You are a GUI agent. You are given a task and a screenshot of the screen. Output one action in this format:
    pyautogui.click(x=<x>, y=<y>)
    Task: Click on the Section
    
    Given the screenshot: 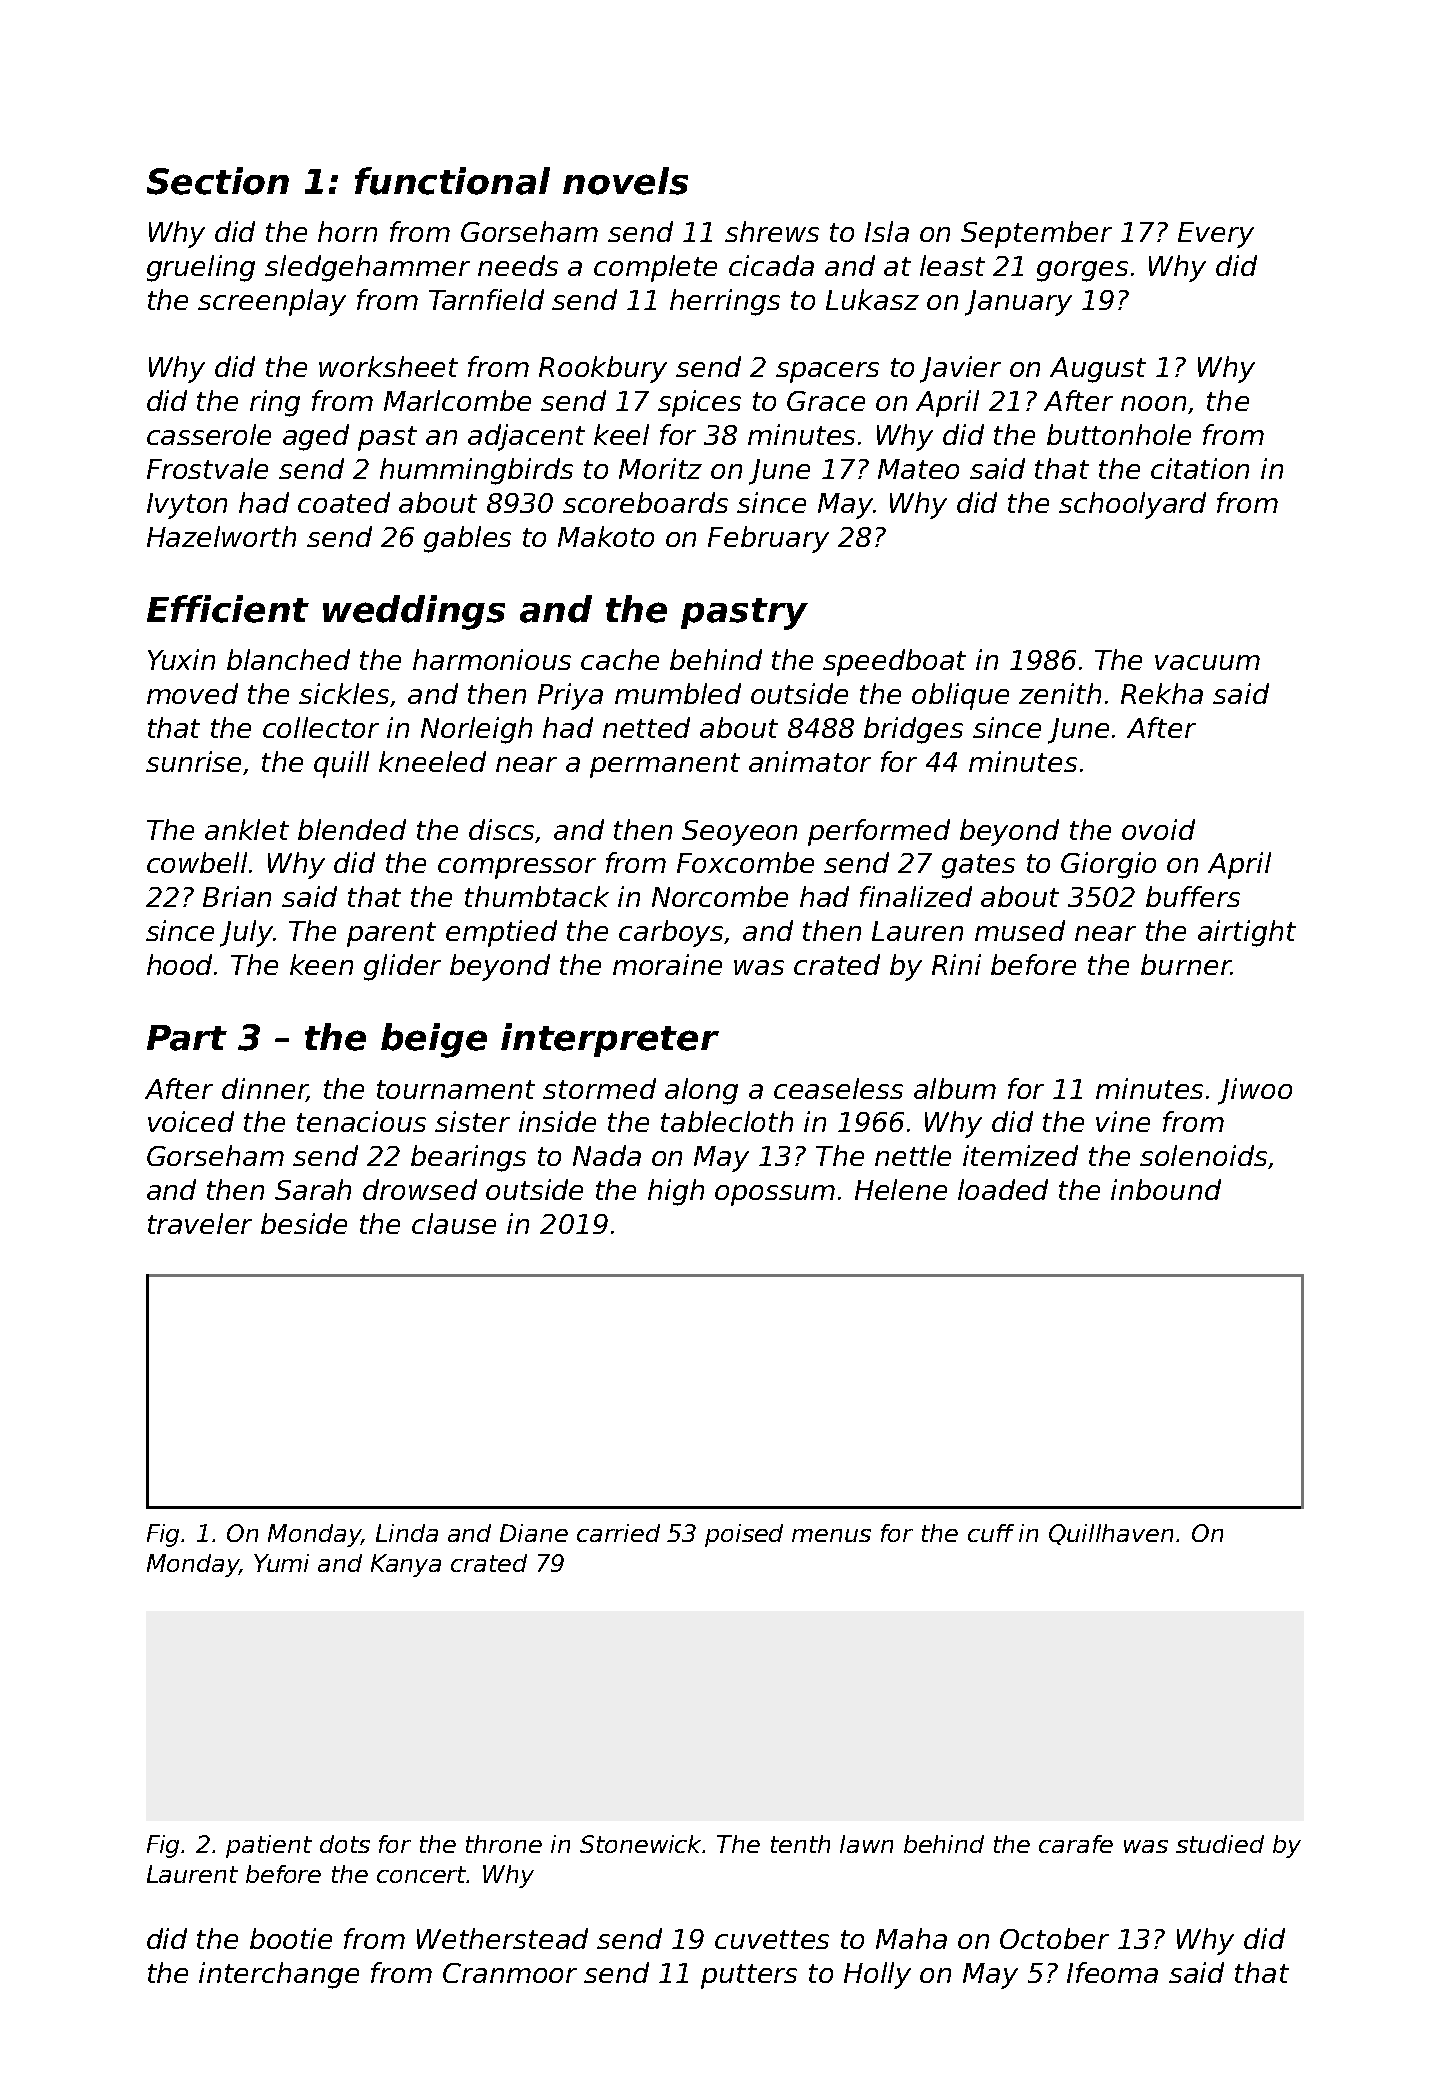 What is the action you would take?
    pyautogui.click(x=218, y=181)
